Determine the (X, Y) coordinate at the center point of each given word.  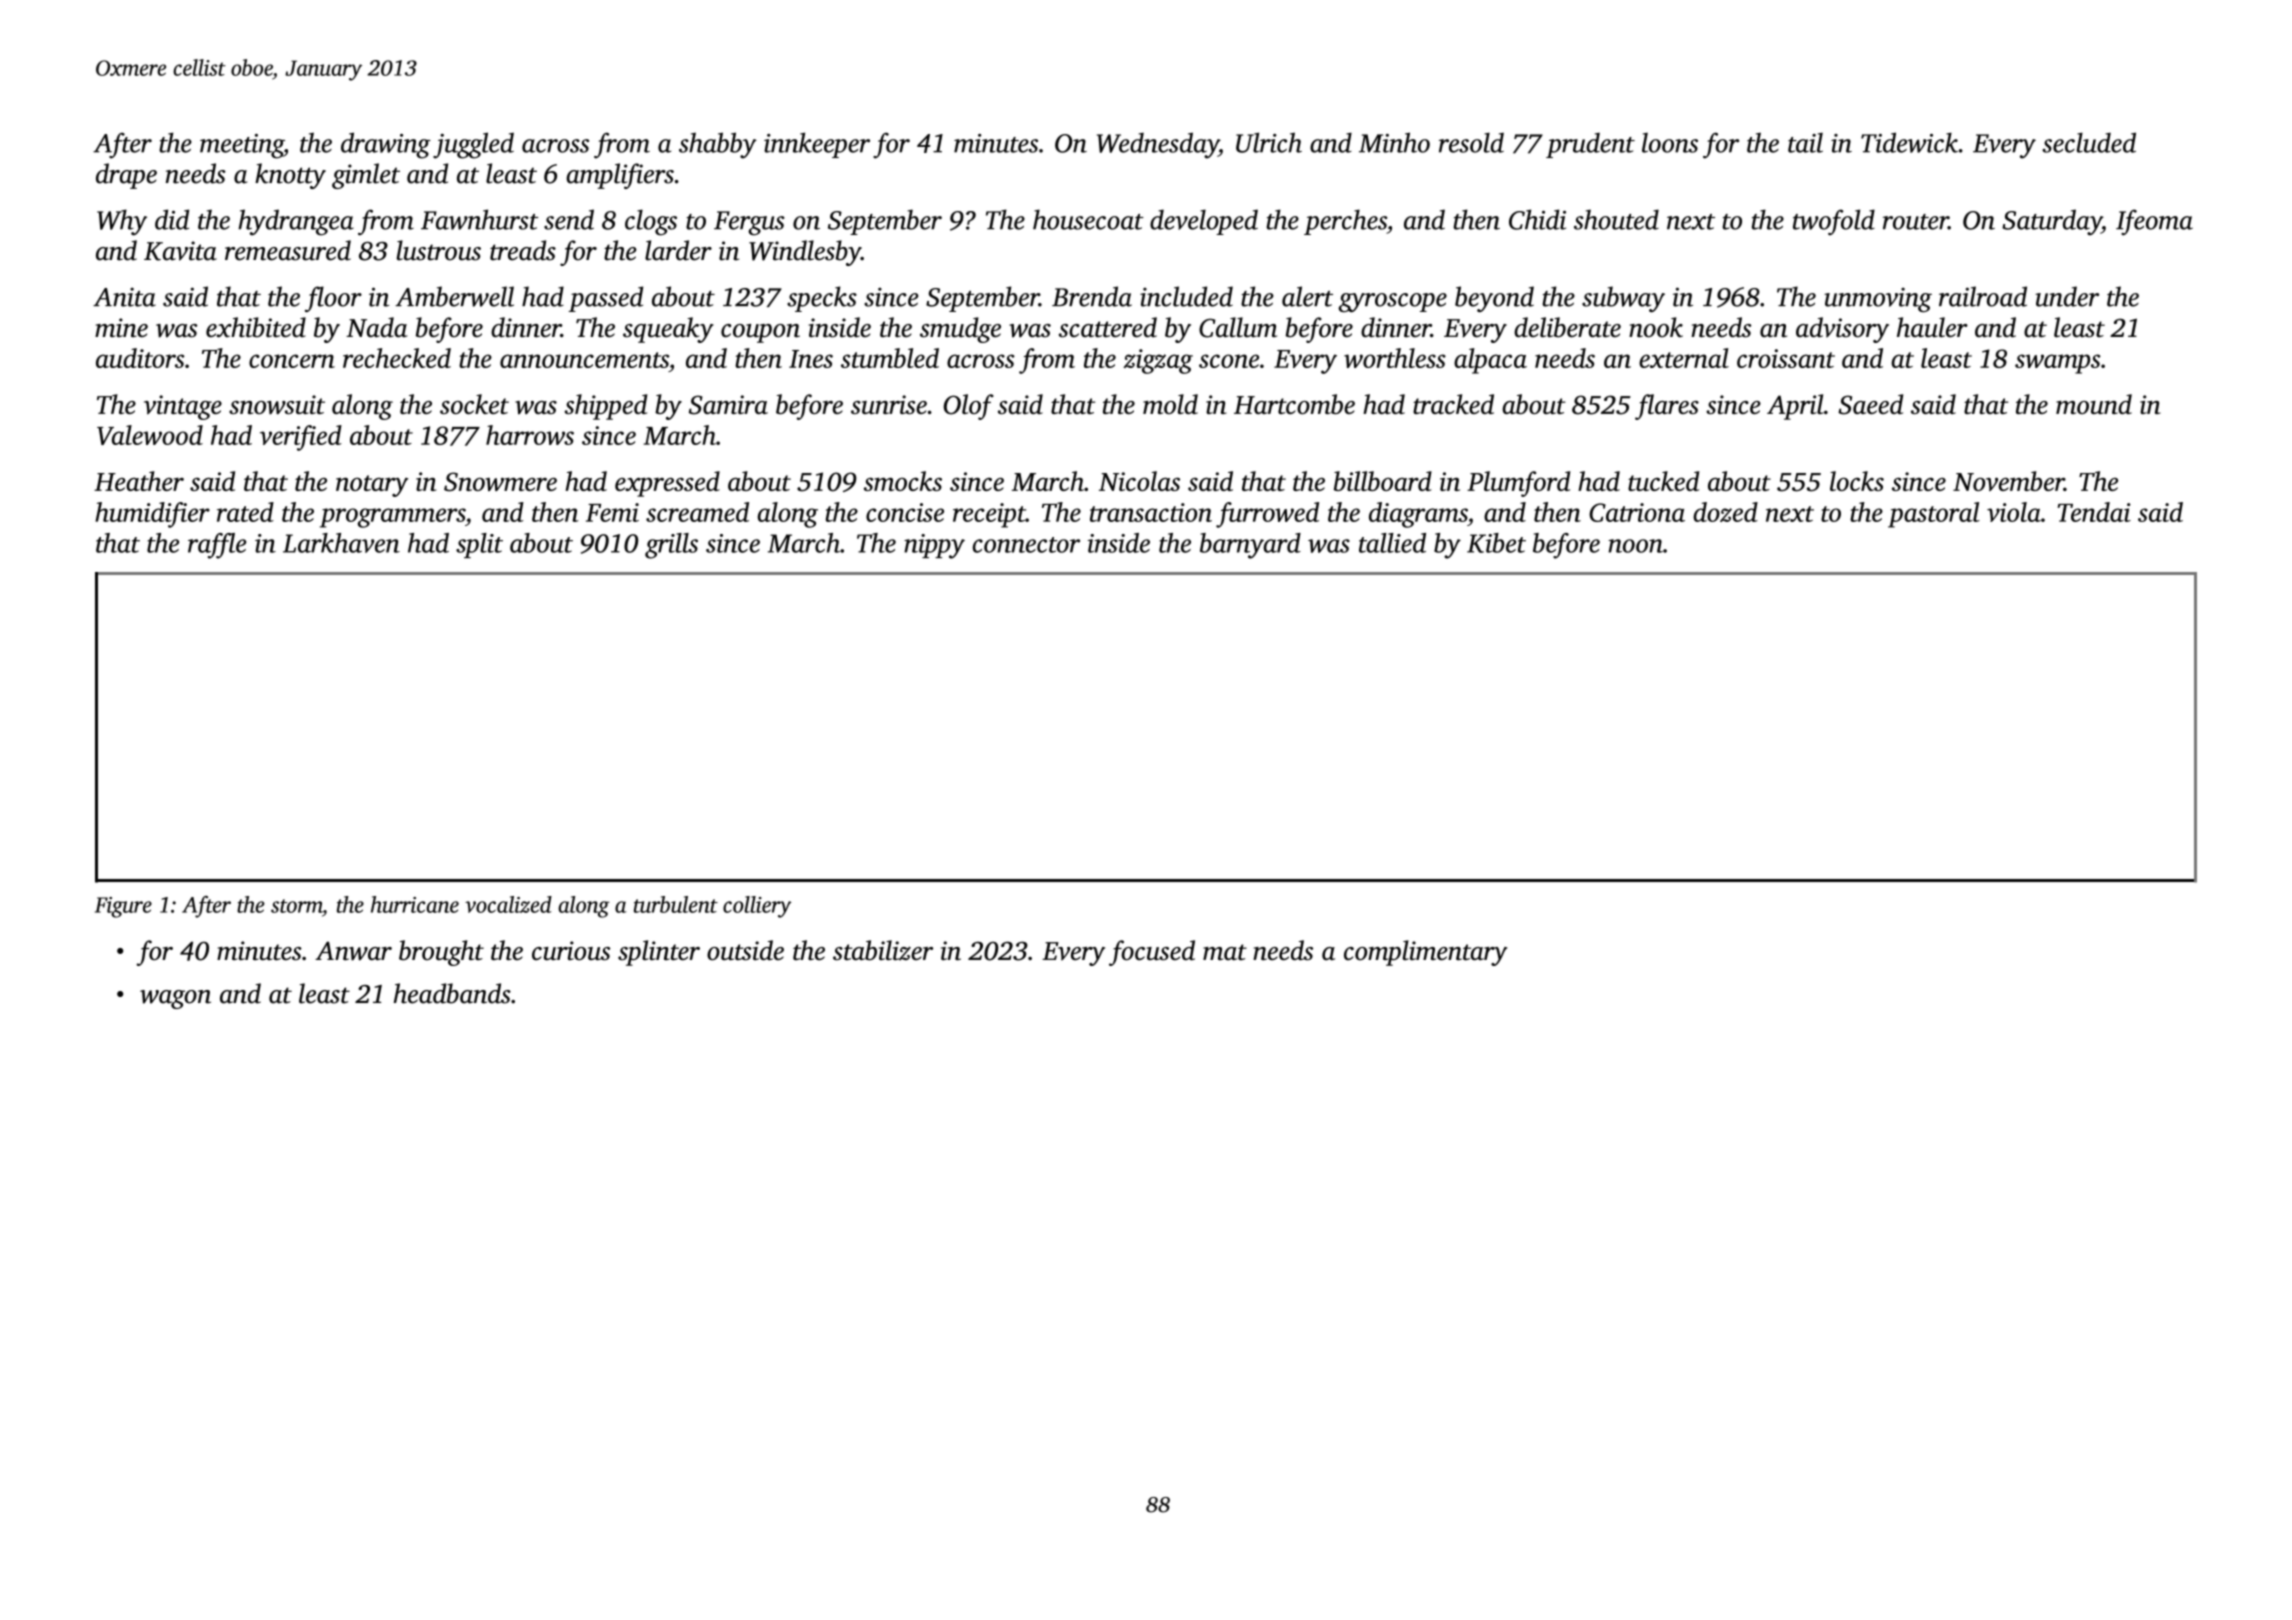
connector (1026, 545)
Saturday (2052, 222)
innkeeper (817, 145)
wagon (175, 999)
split (479, 545)
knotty (290, 176)
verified (301, 438)
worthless (1395, 358)
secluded (2089, 142)
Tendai (2094, 512)
